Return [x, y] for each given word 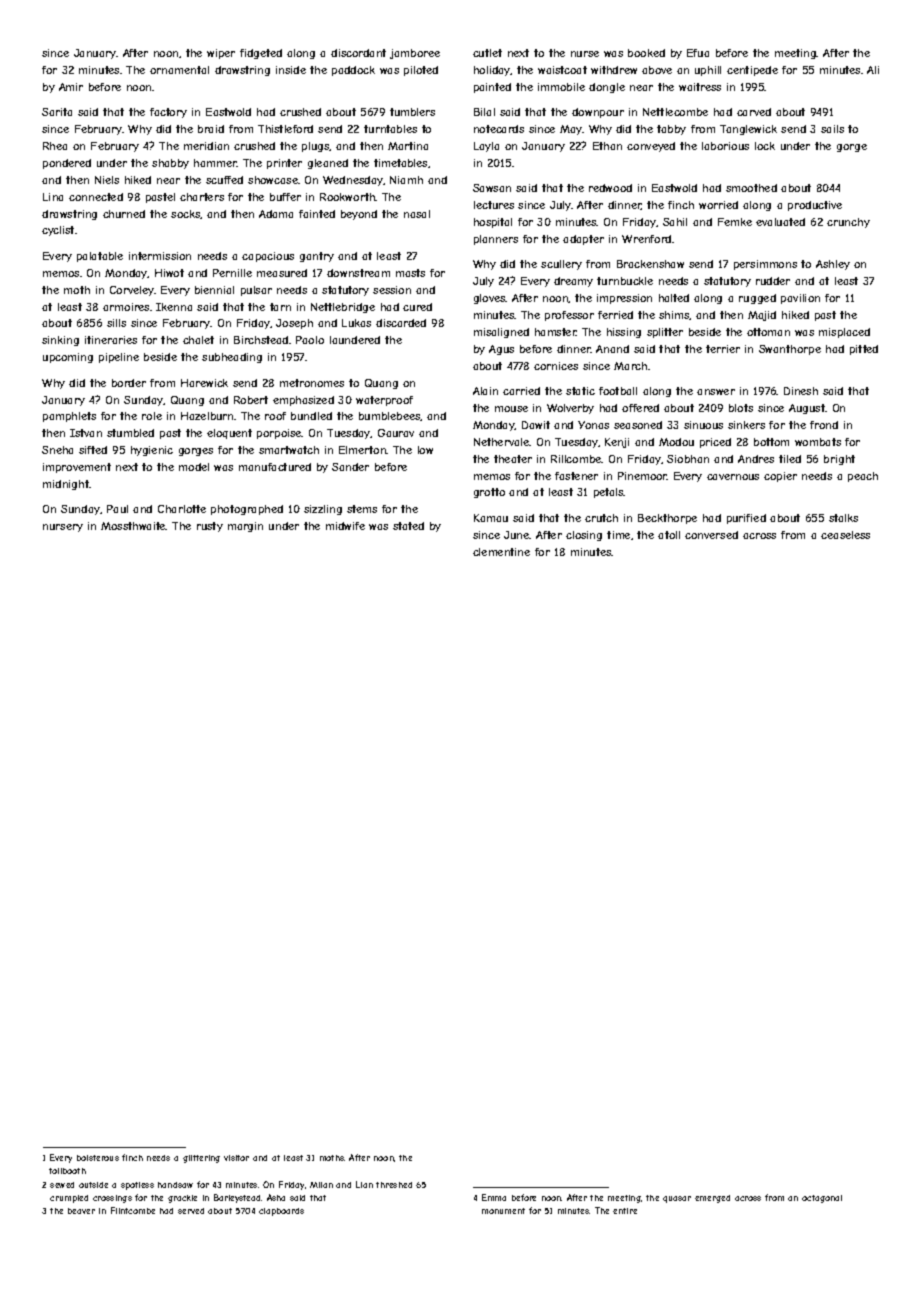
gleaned [328, 164]
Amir [71, 87]
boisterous [98, 1158]
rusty [210, 527]
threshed [394, 1185]
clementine [501, 552]
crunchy [848, 223]
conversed [711, 535]
